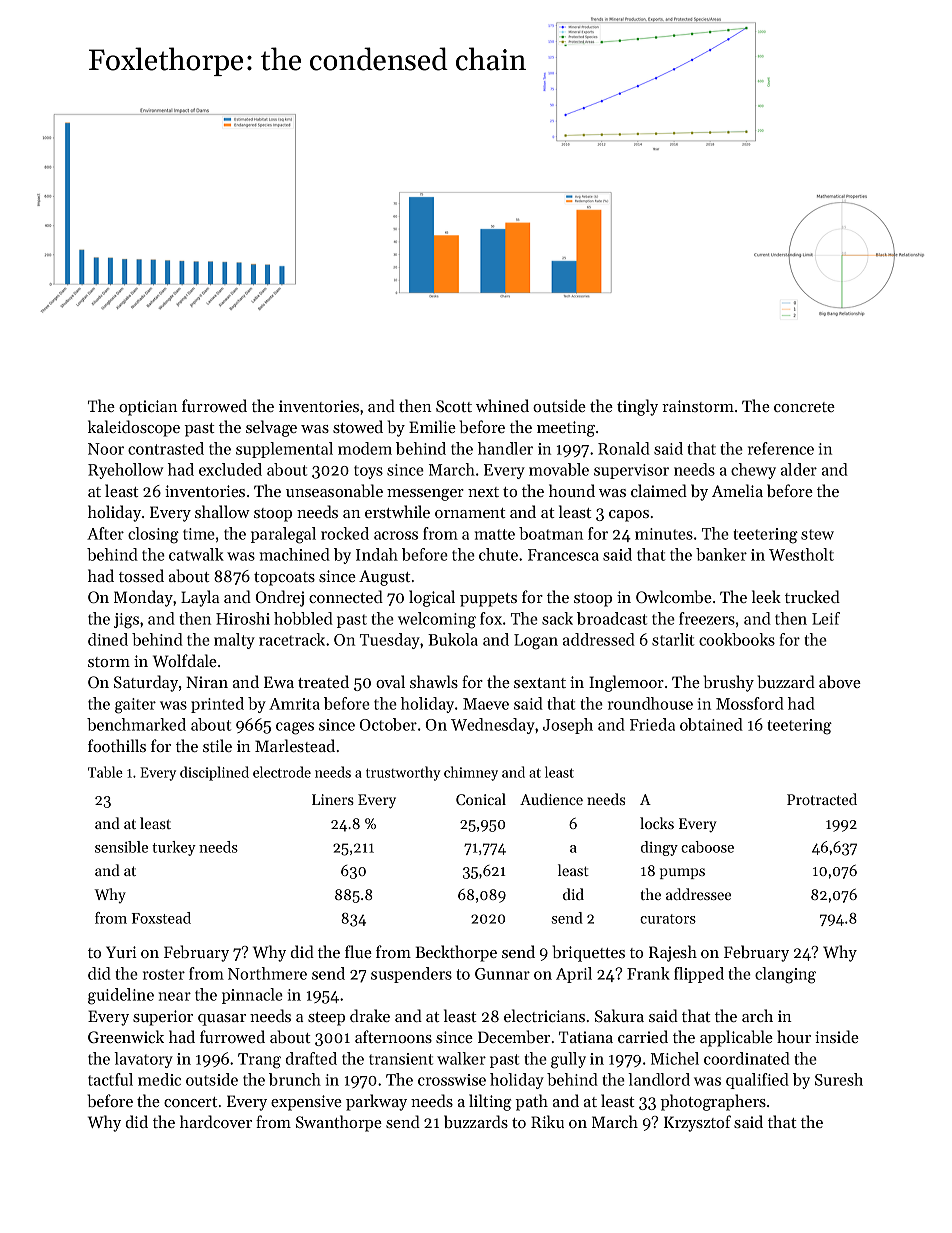 This document has height=1233, width=952. Describe the element at coordinates (657, 823) in the document. I see `locks` at that location.
